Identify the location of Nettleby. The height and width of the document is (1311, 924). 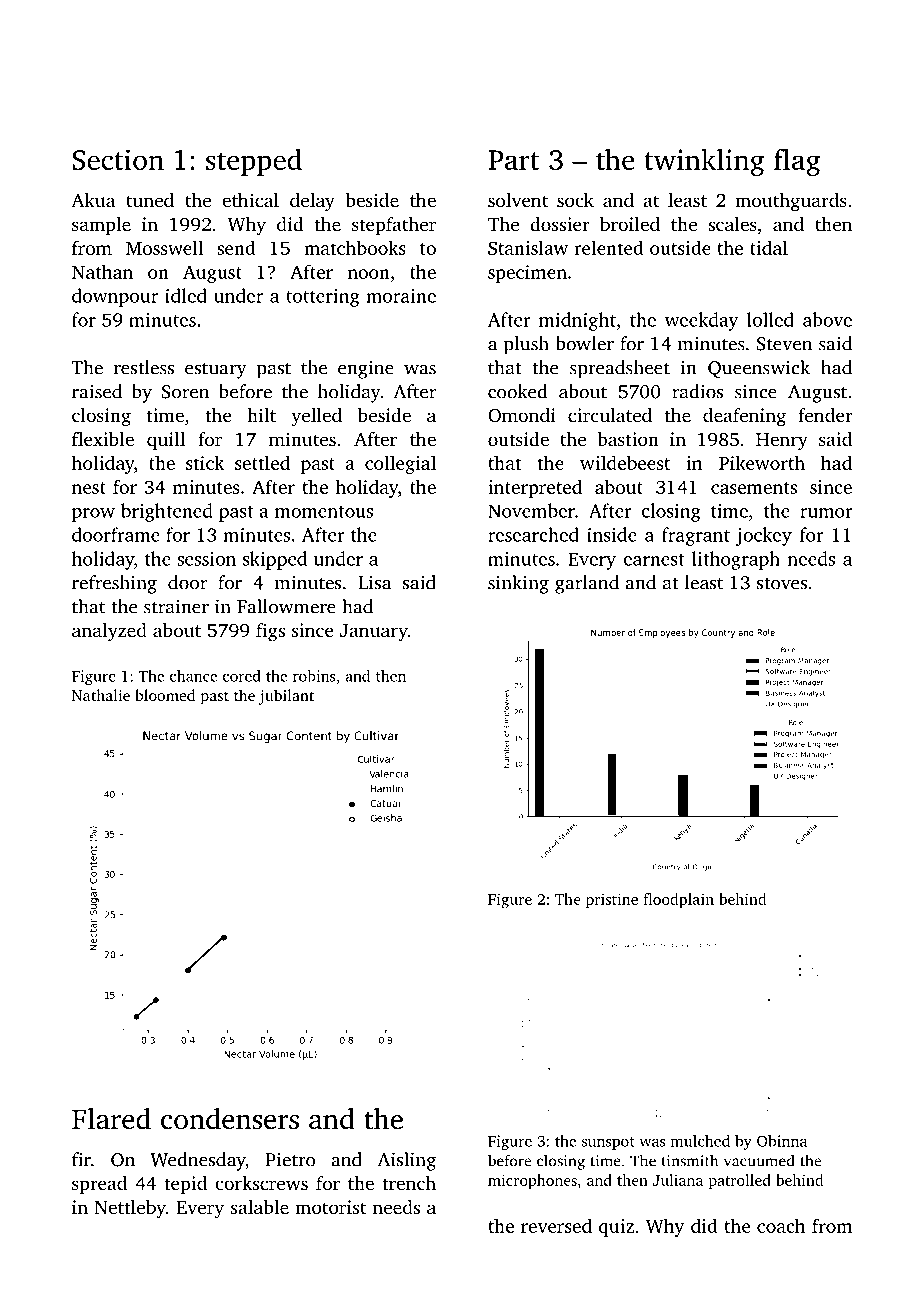
(130, 1209).
